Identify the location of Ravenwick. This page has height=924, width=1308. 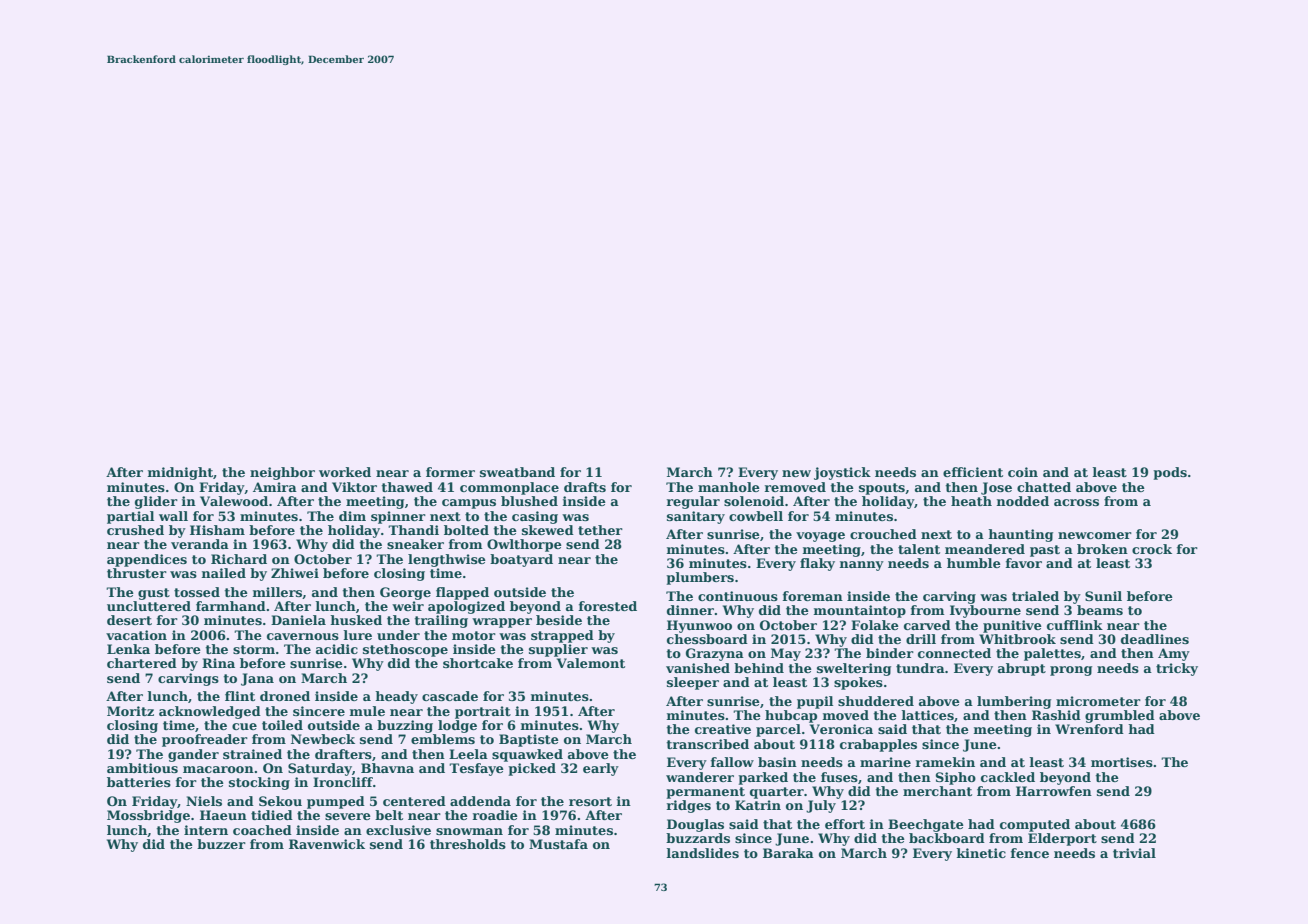
(327, 844).
